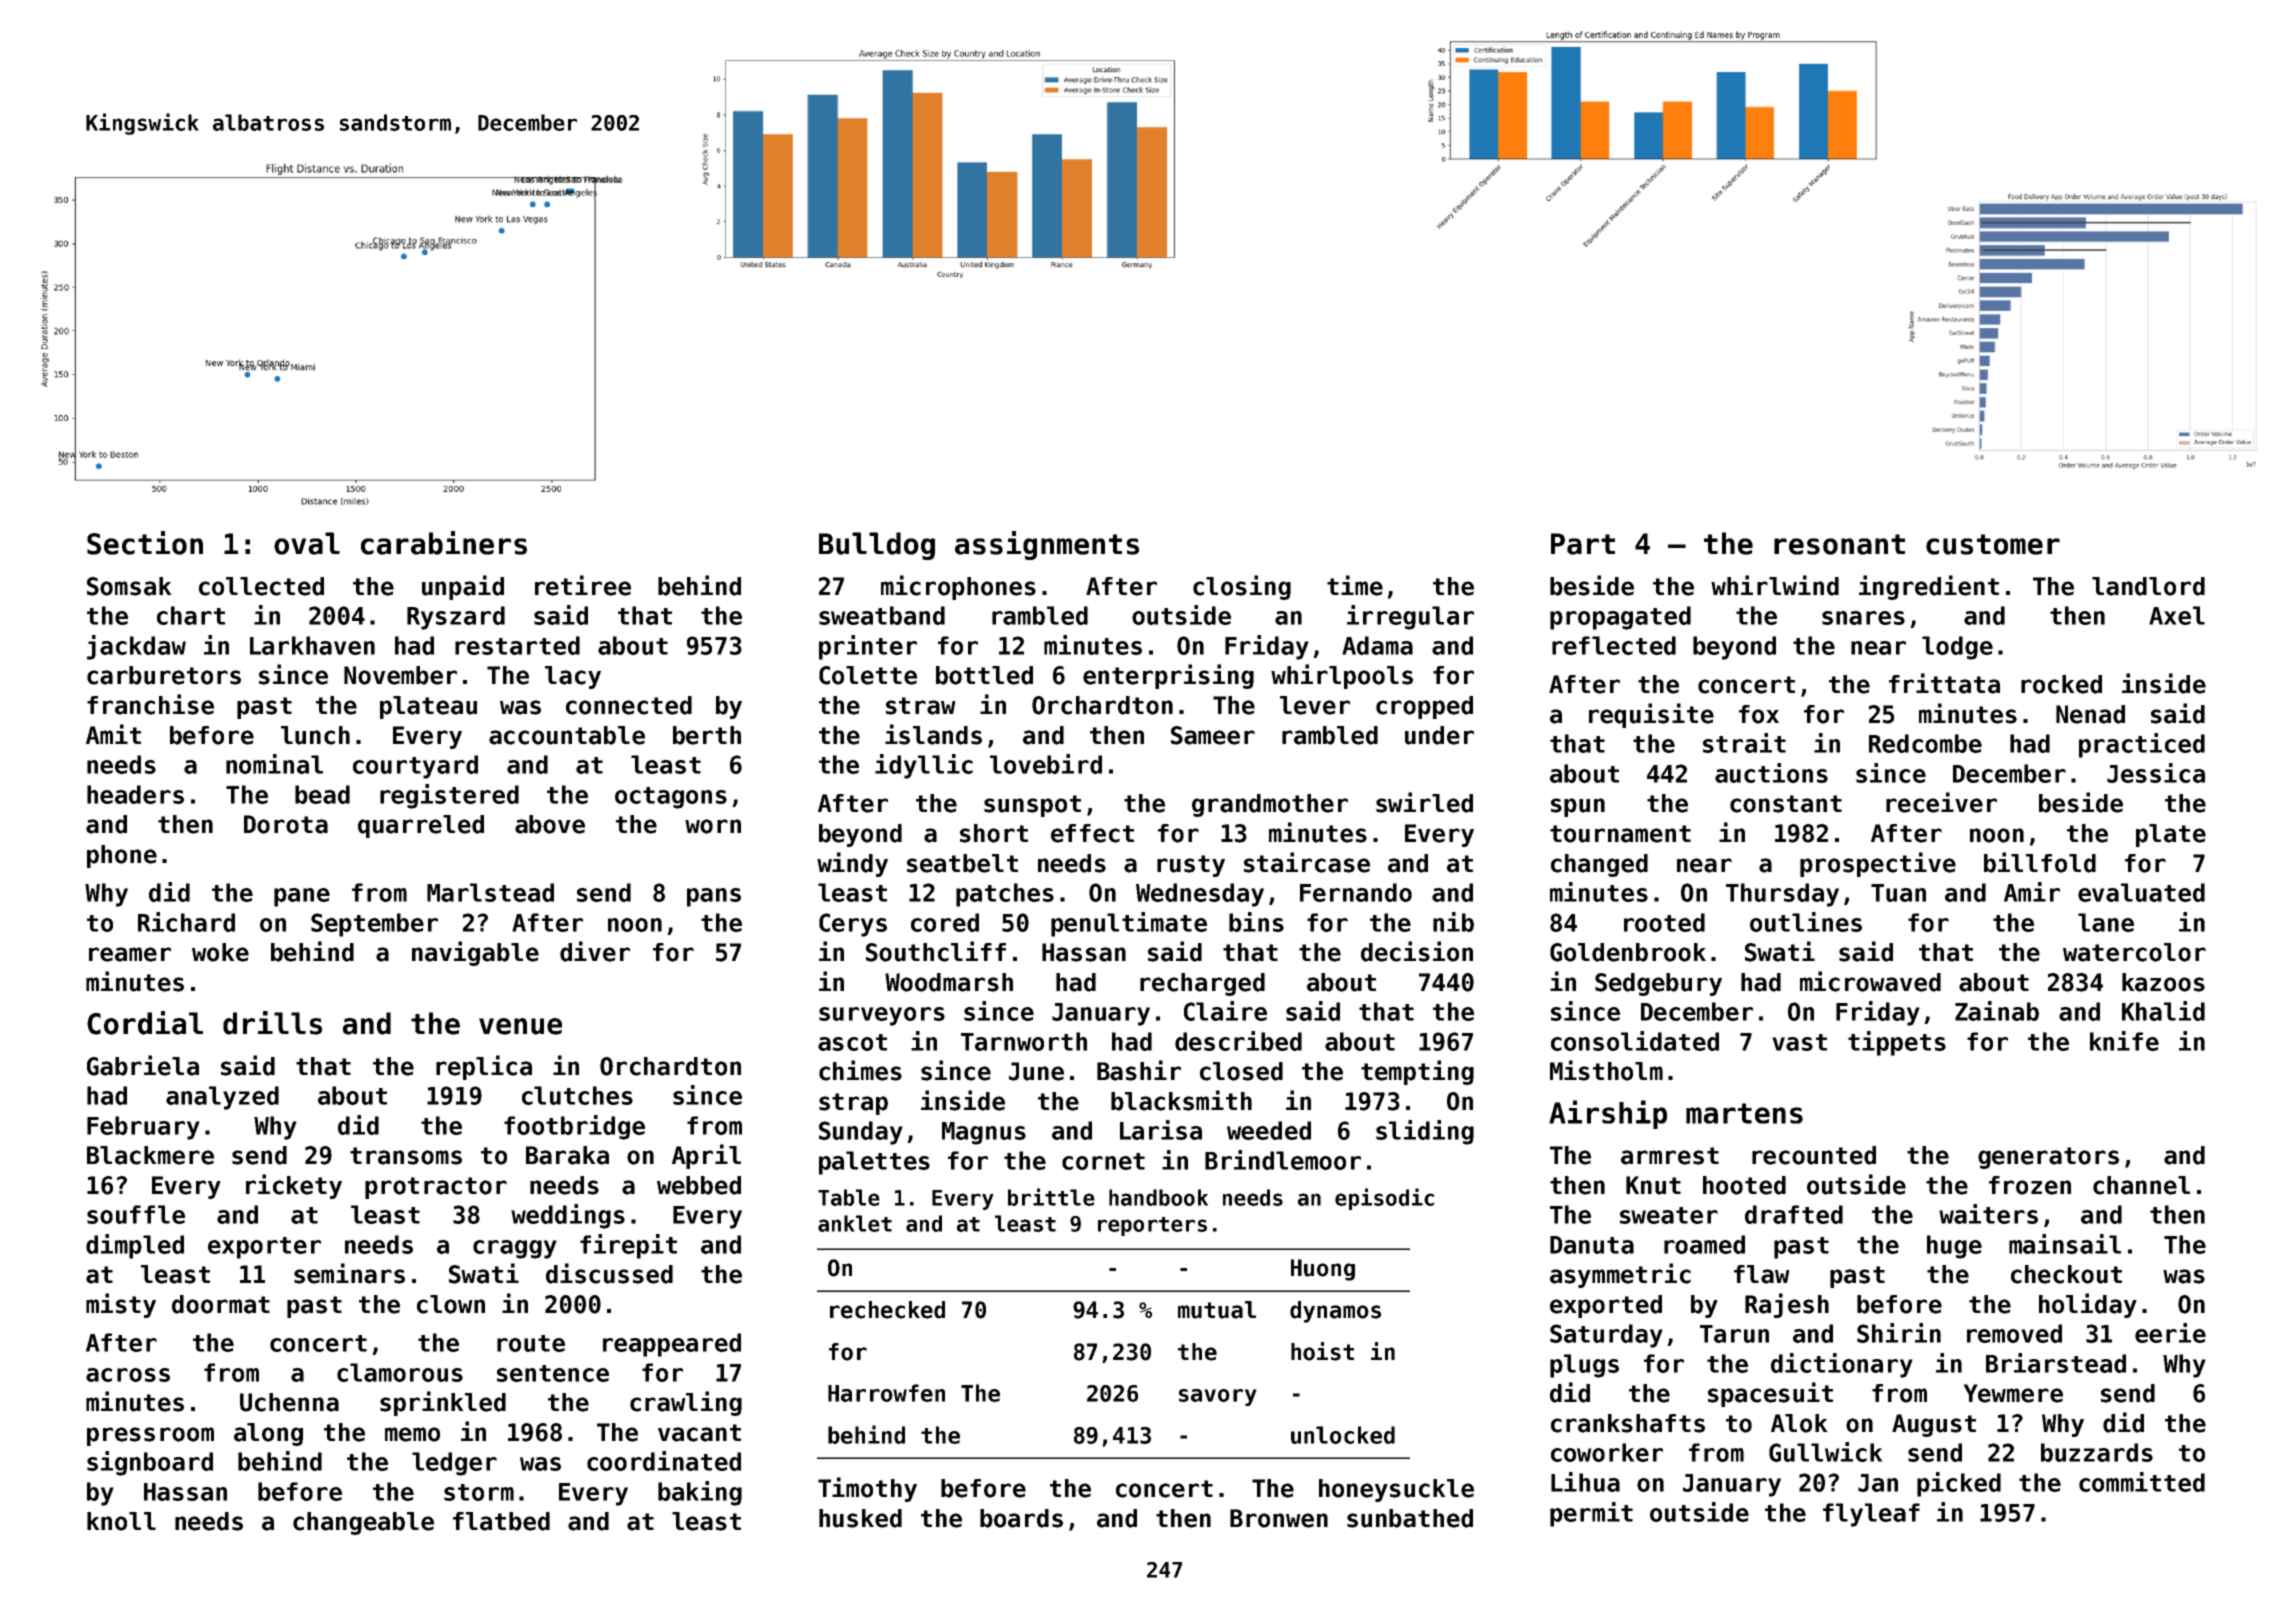 The width and height of the screenshot is (2292, 1620). Describe the element at coordinates (363, 1523) in the screenshot. I see `changeable` at that location.
